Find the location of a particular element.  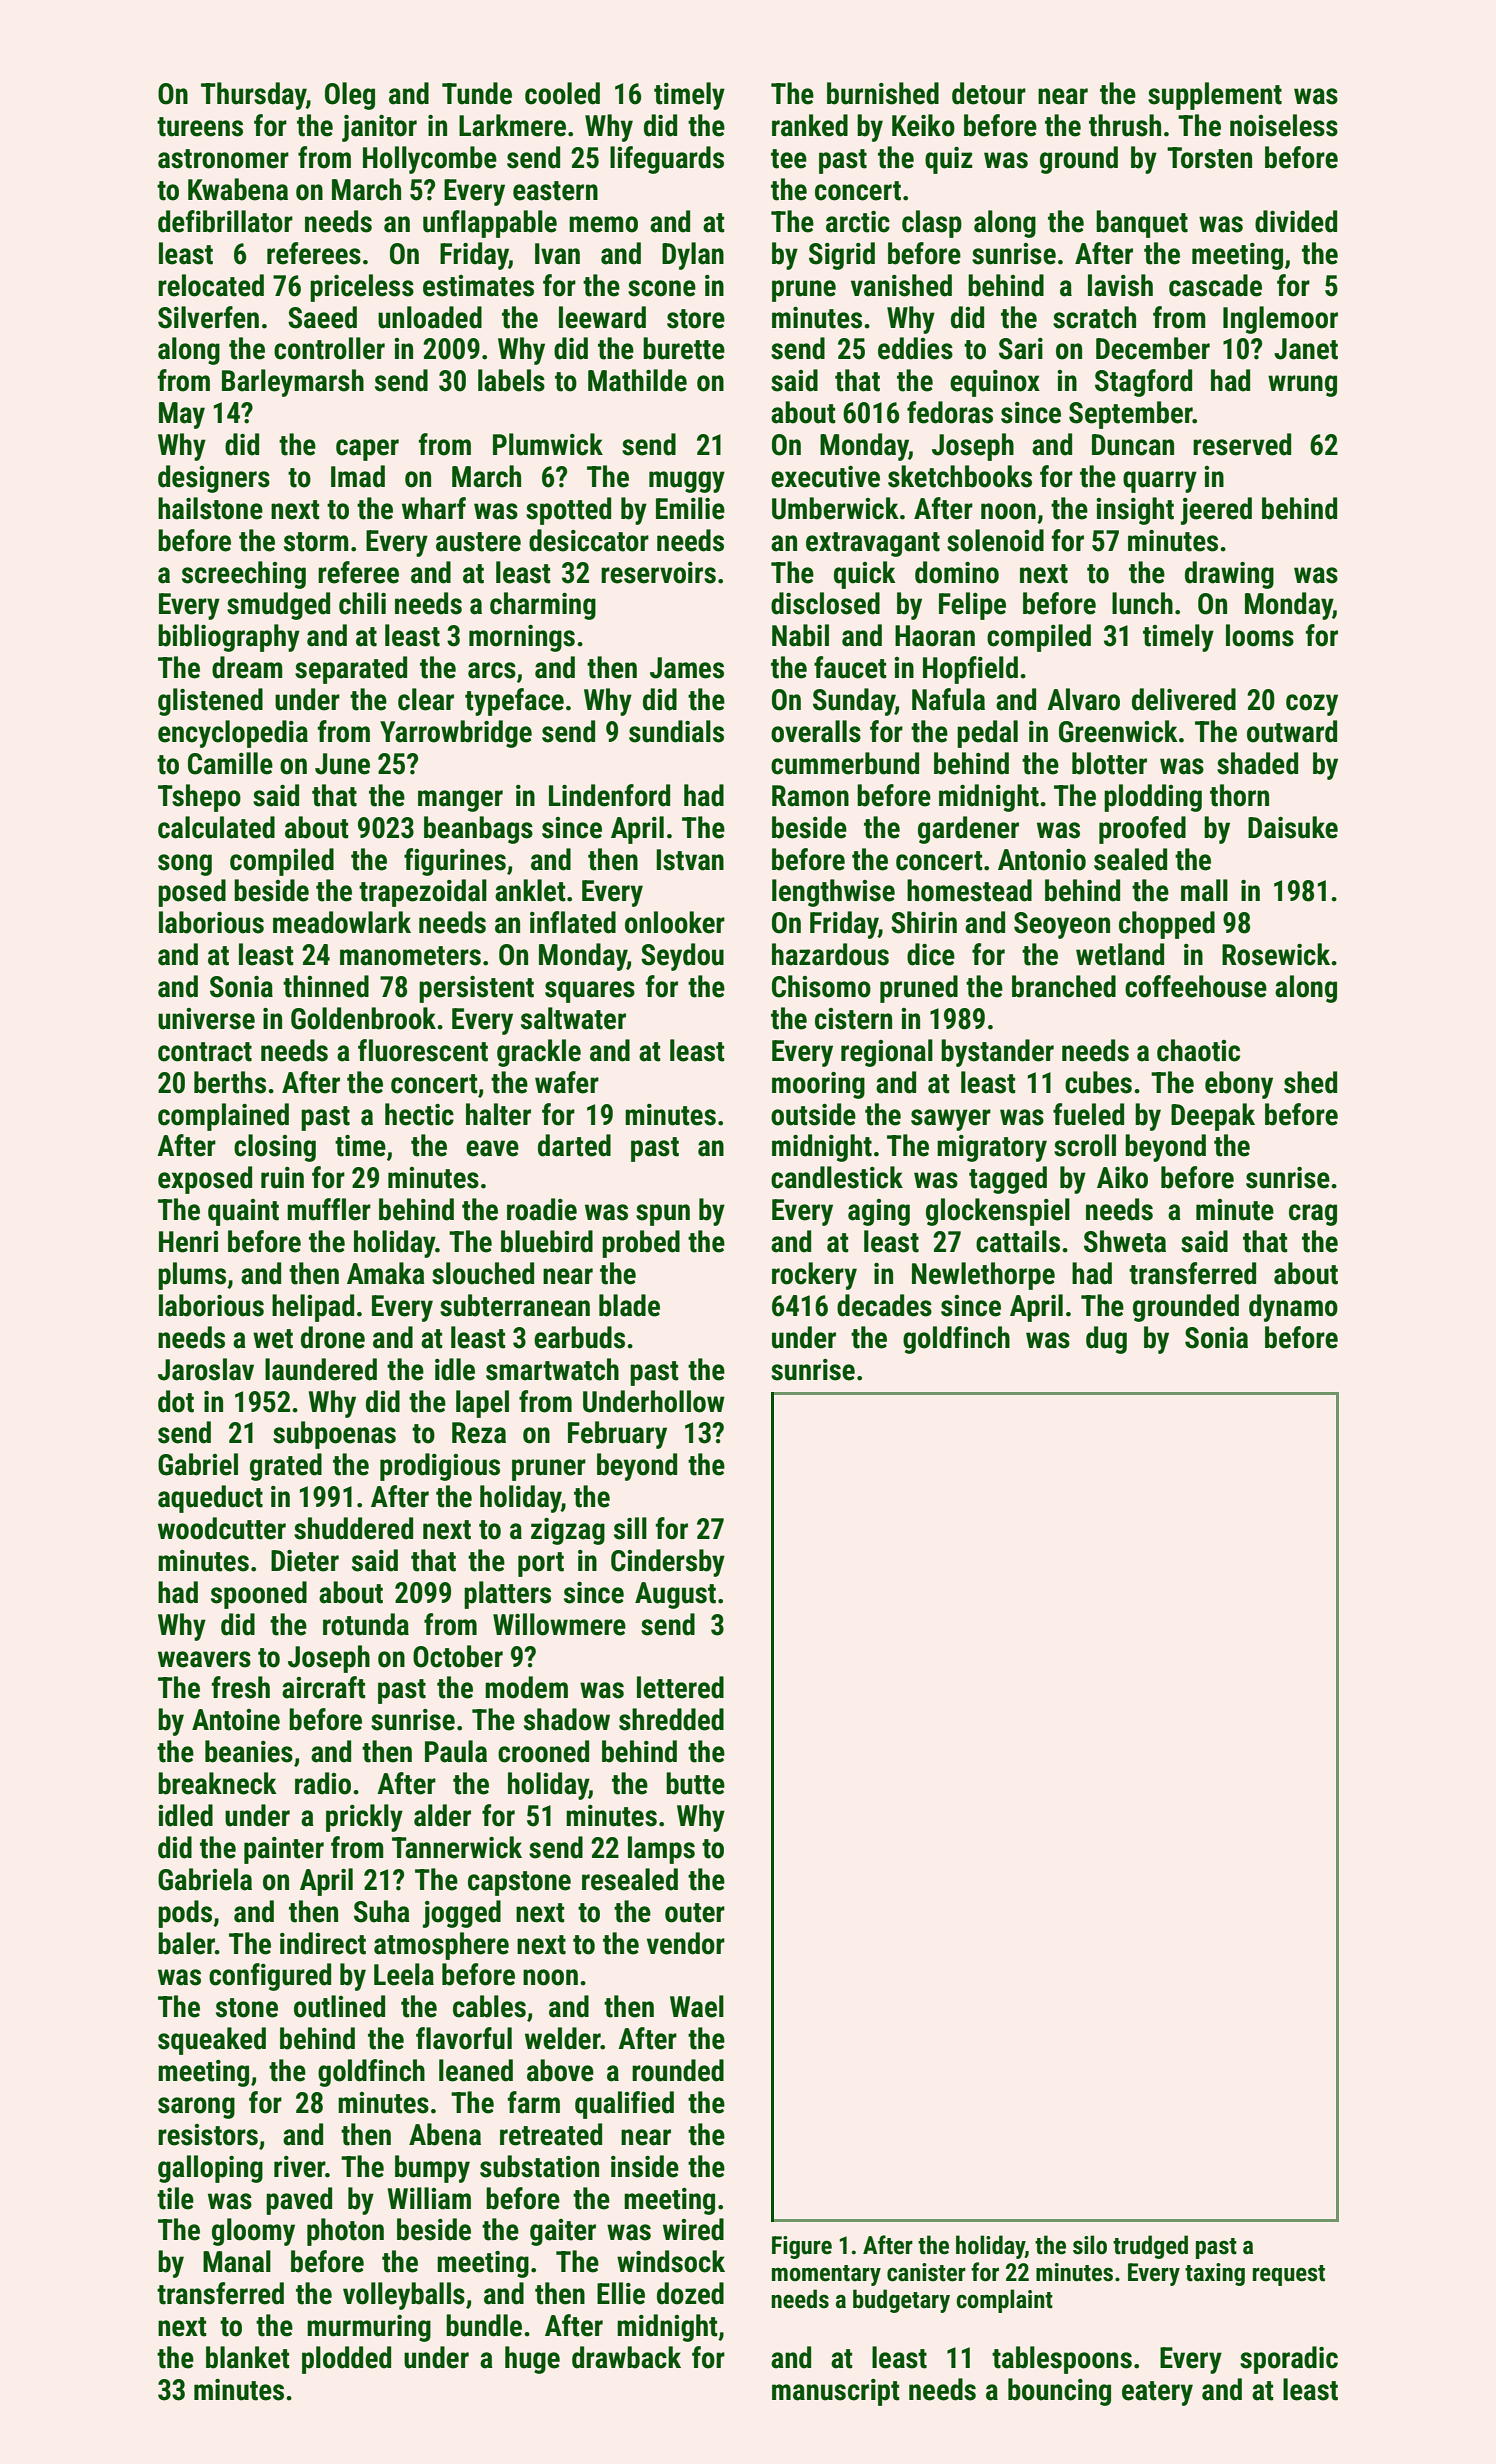

trudged is located at coordinates (1150, 2247).
